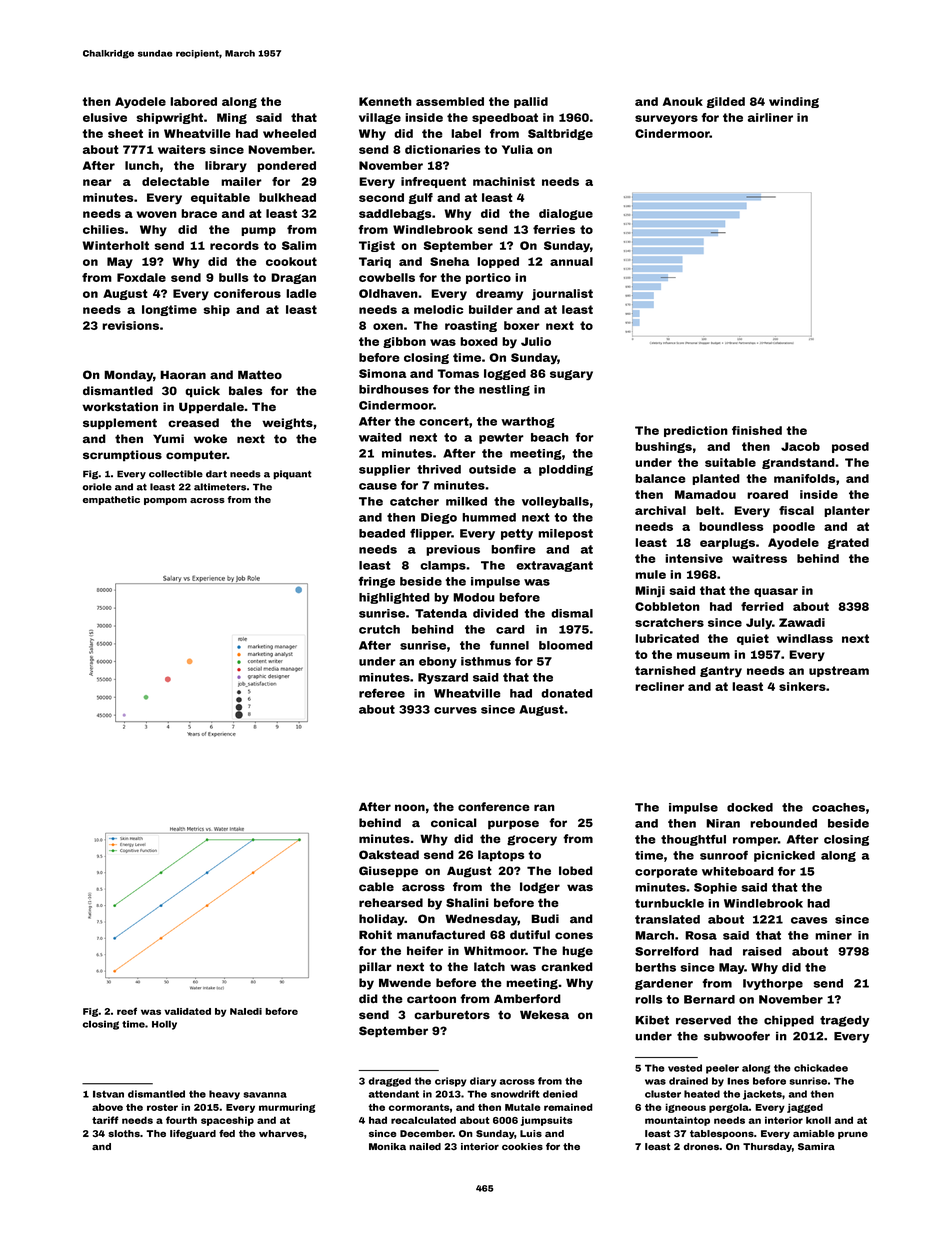 The width and height of the screenshot is (952, 1233). I want to click on gibbon, so click(404, 342).
